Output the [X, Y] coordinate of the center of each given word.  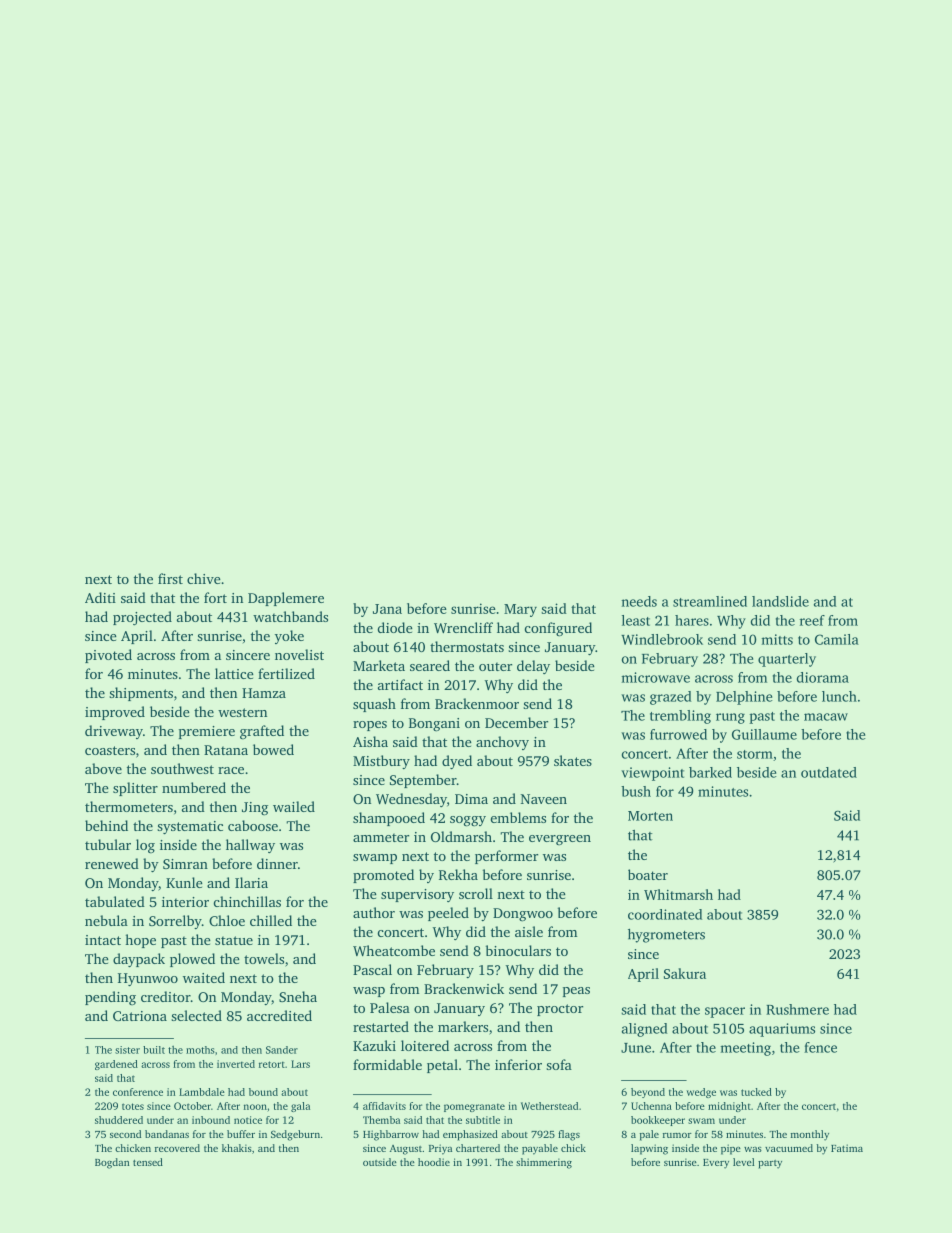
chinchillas [247, 901]
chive [204, 578]
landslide [780, 601]
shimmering [544, 1163]
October [192, 1106]
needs [639, 601]
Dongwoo [523, 915]
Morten [650, 816]
